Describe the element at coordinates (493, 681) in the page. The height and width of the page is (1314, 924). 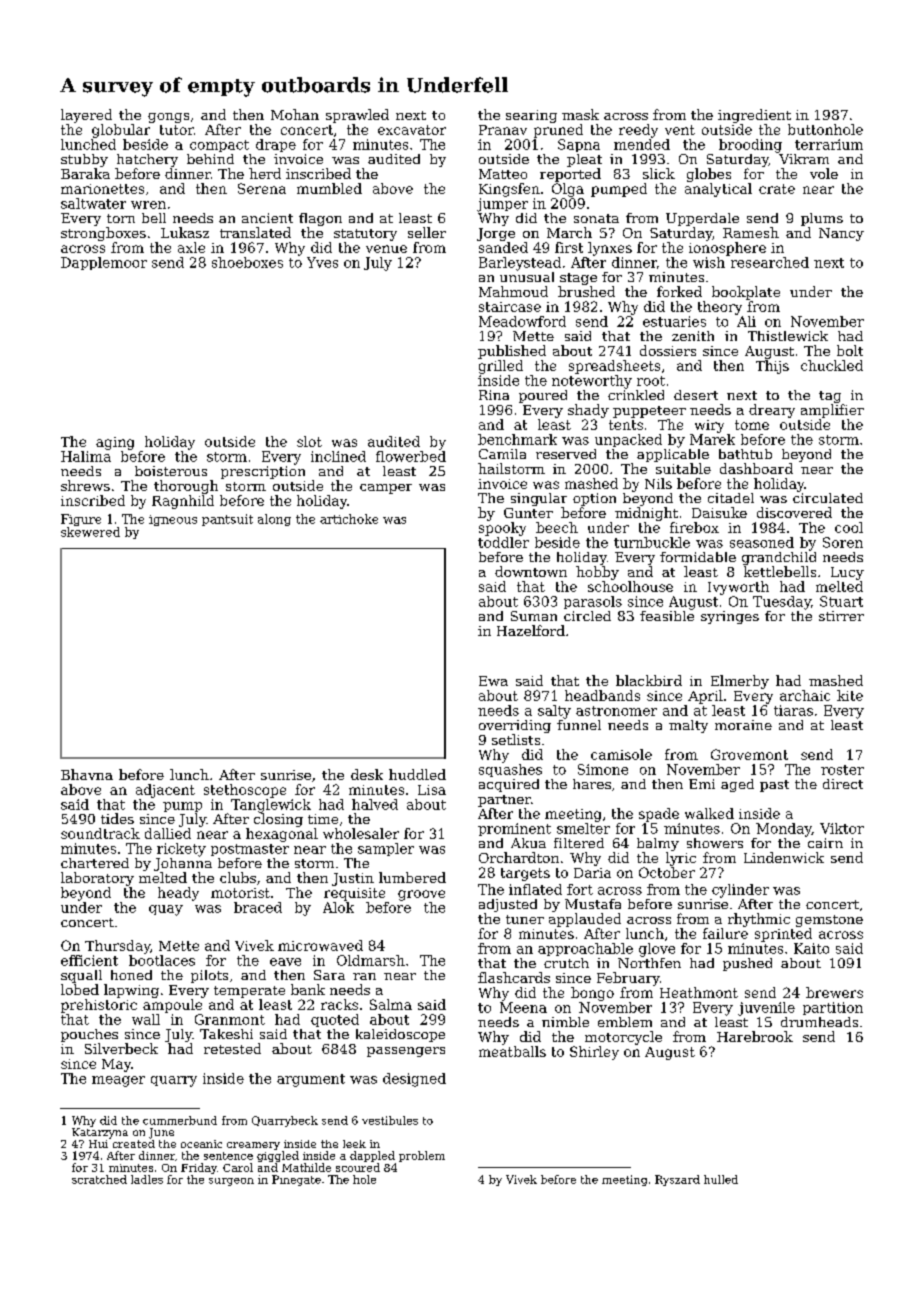
I see `Ewa` at that location.
